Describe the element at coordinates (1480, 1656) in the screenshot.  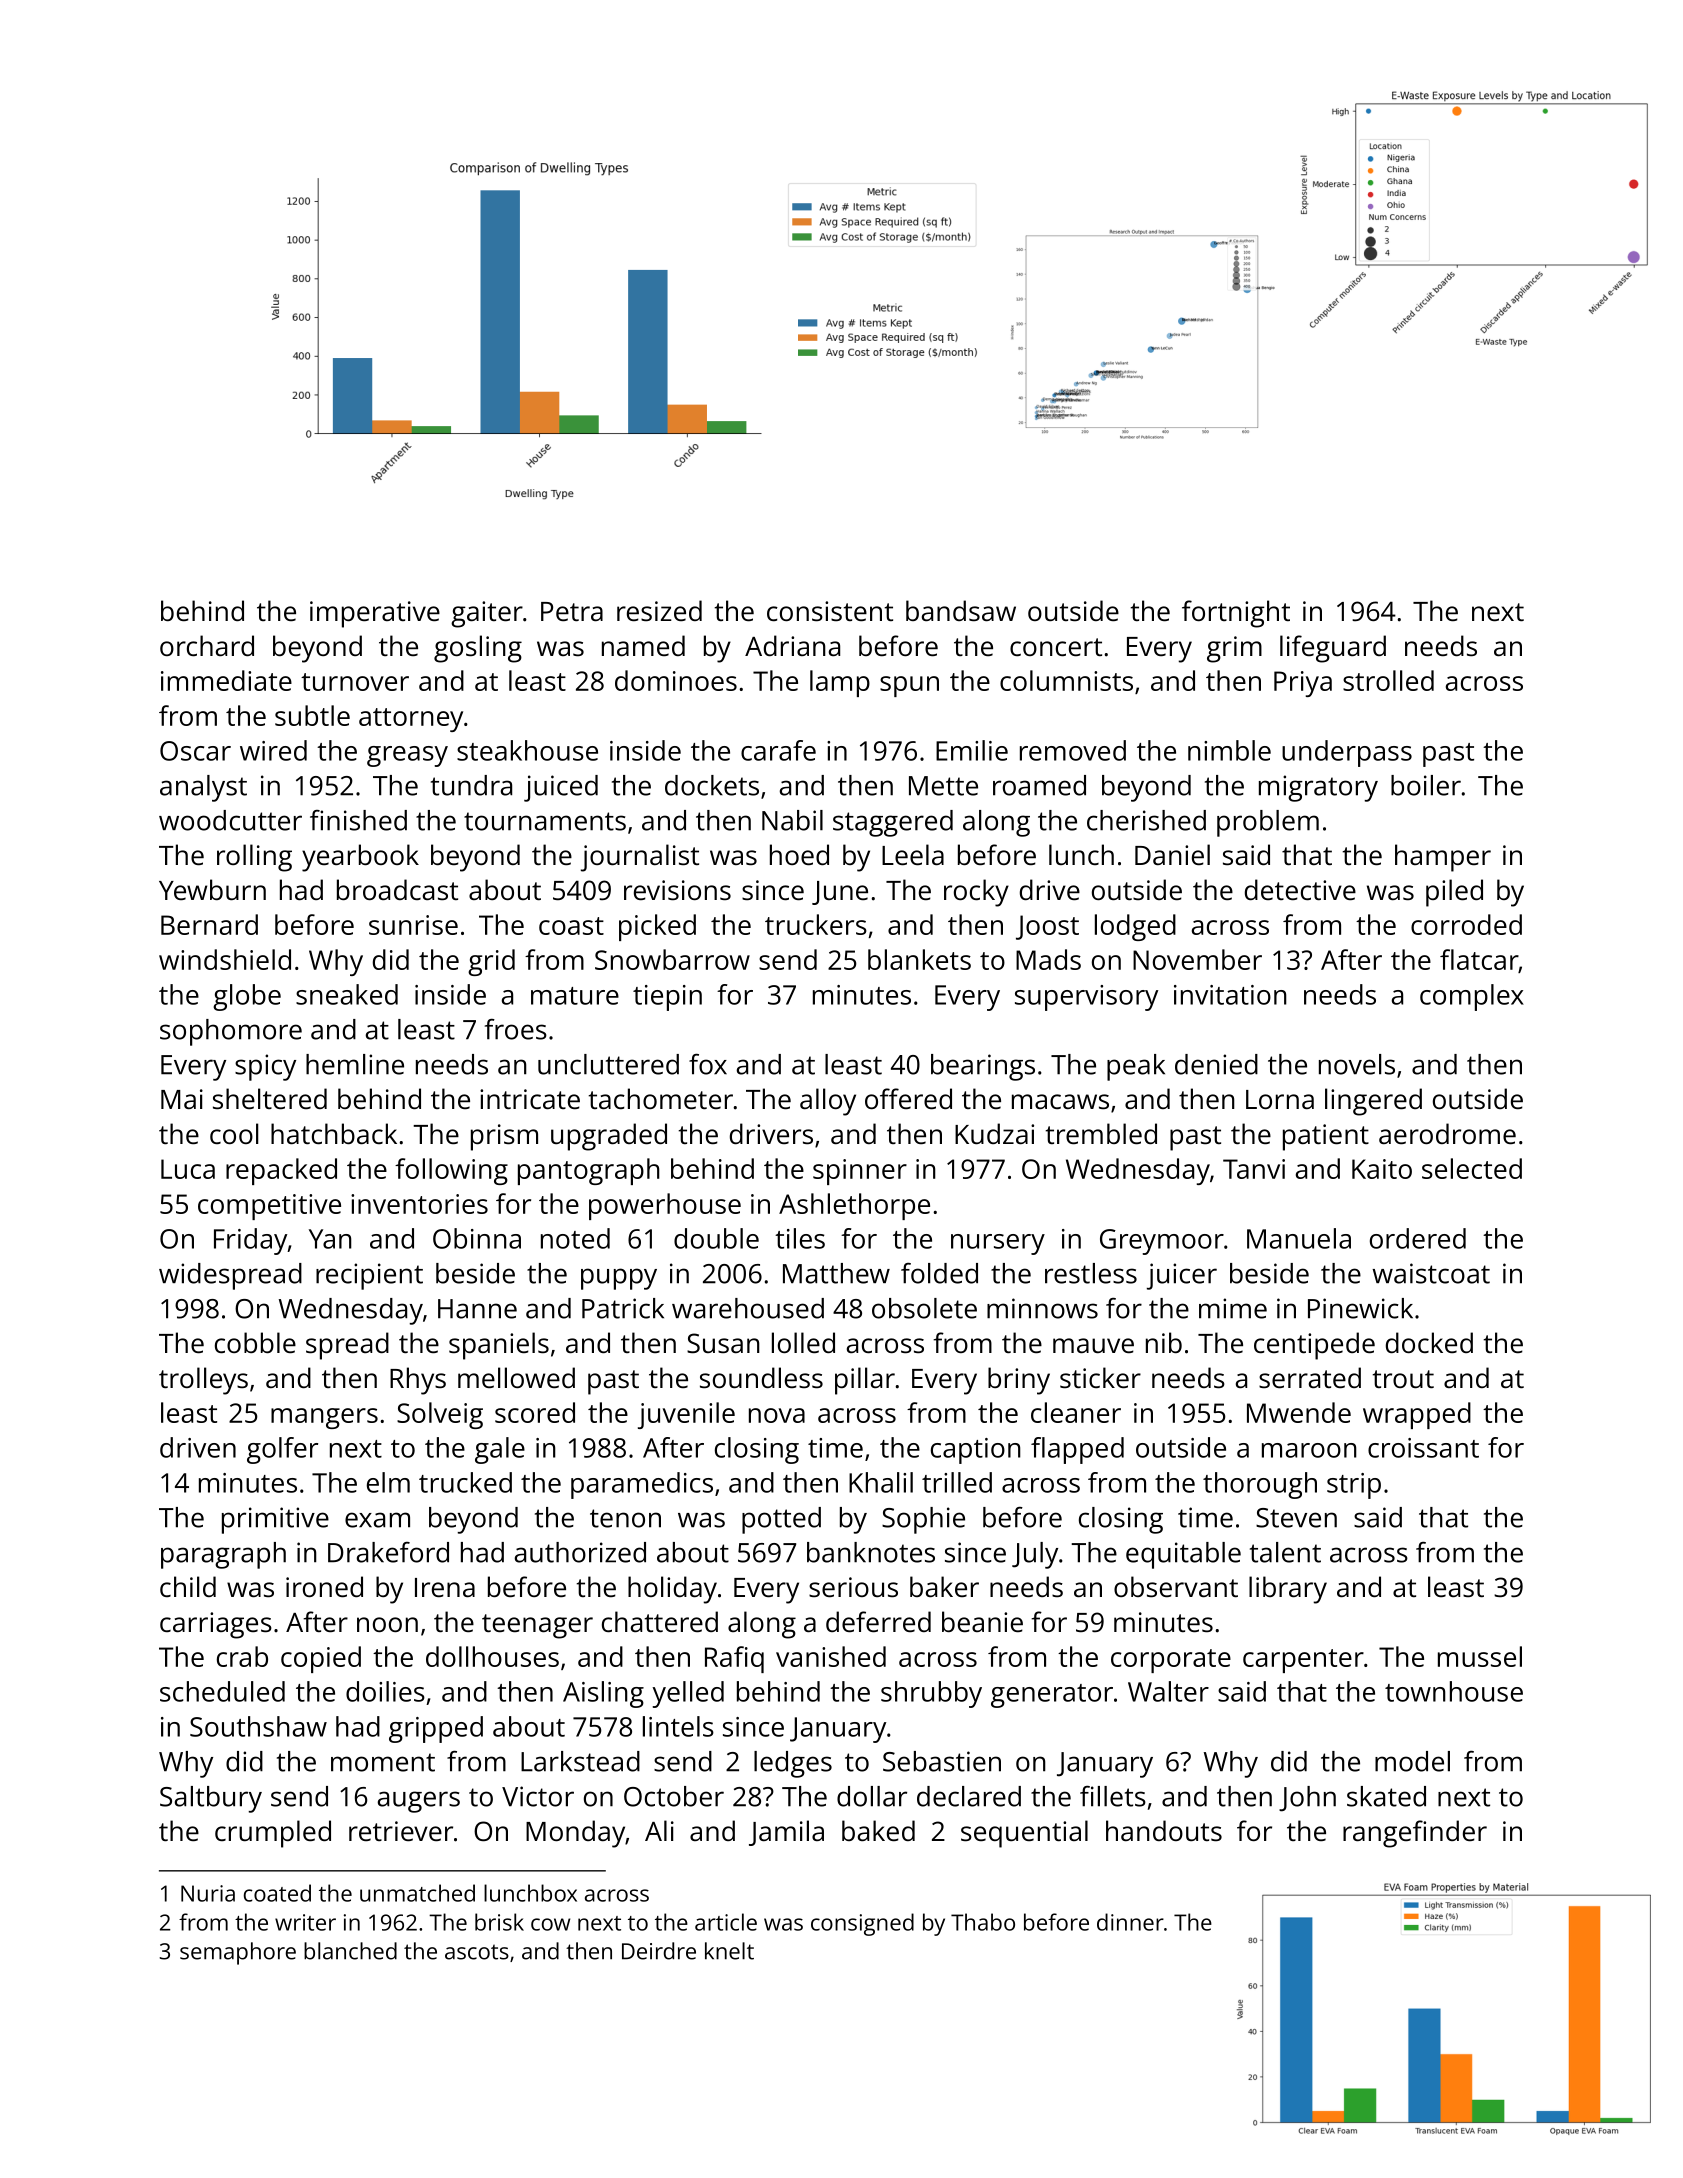
I see `mussel` at that location.
